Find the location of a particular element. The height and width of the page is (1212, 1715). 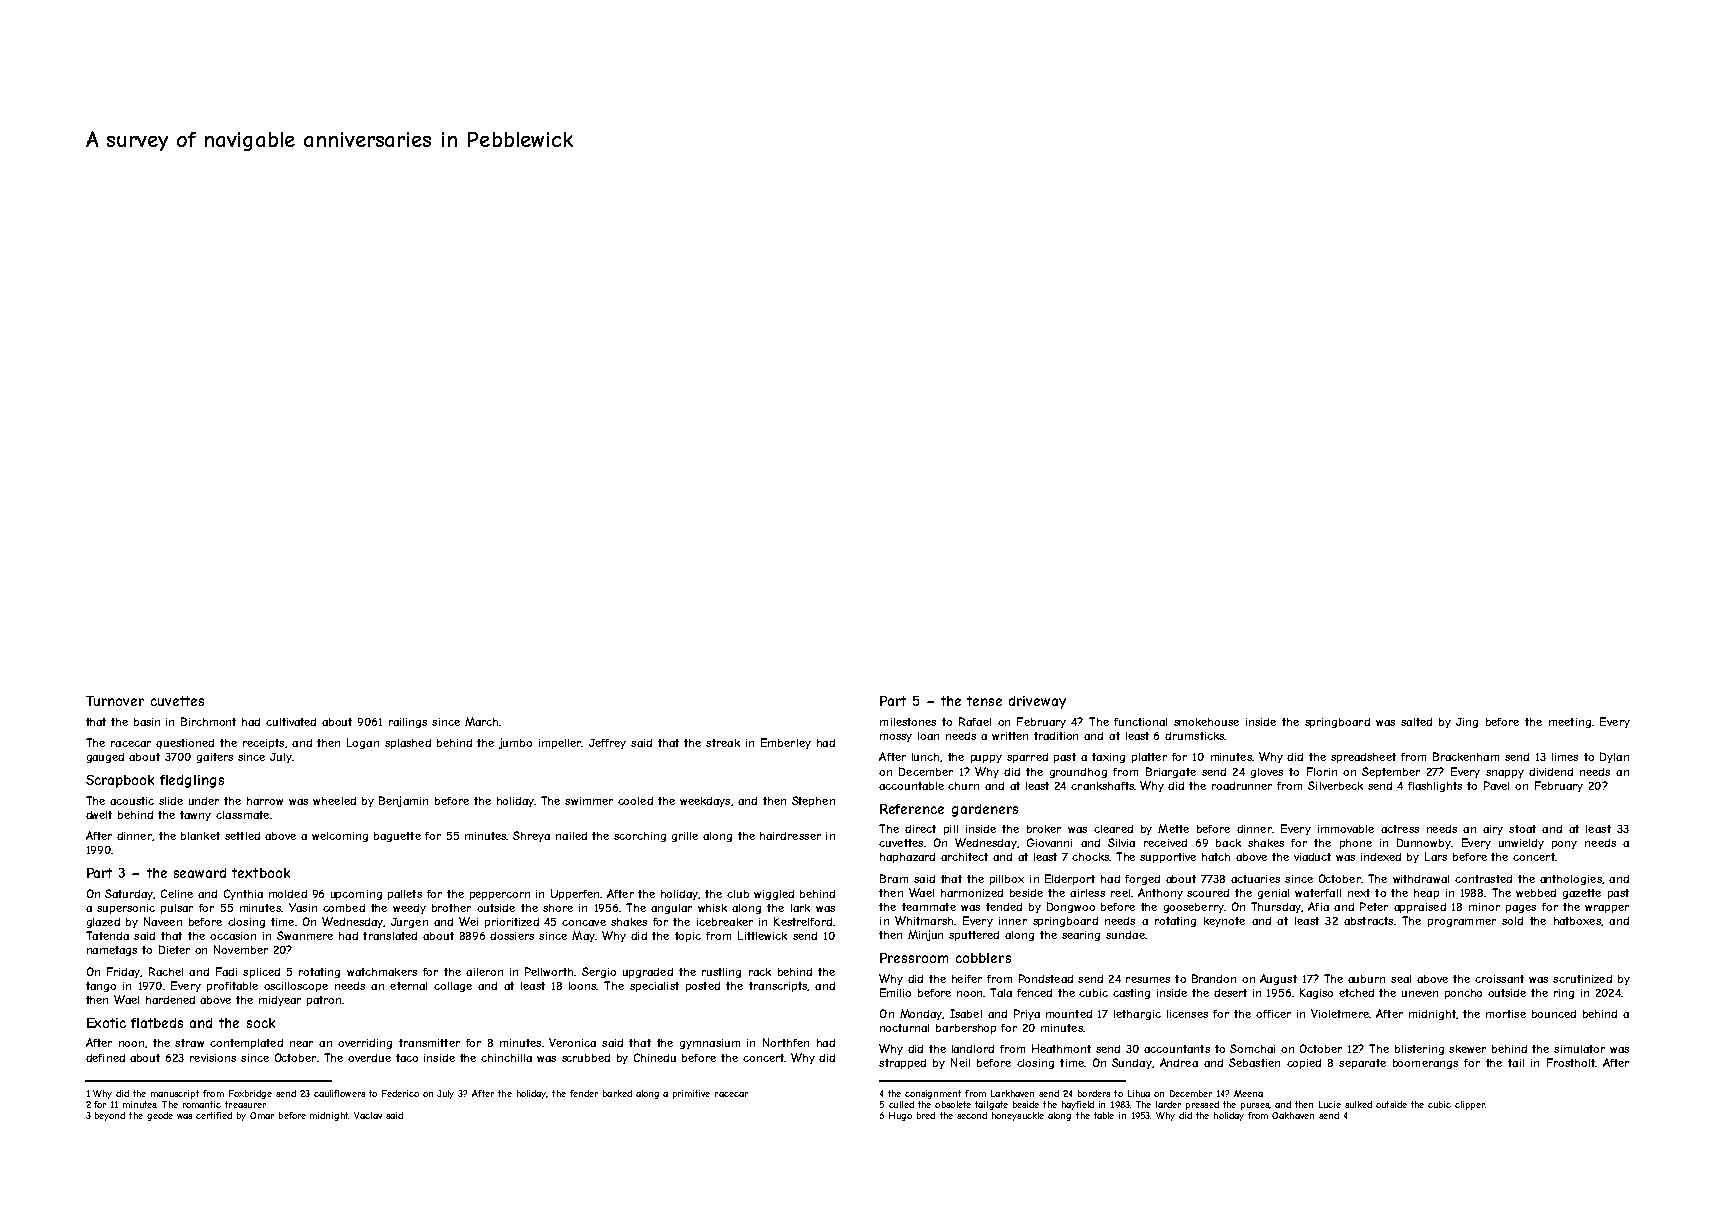

scrubbed is located at coordinates (586, 1058).
